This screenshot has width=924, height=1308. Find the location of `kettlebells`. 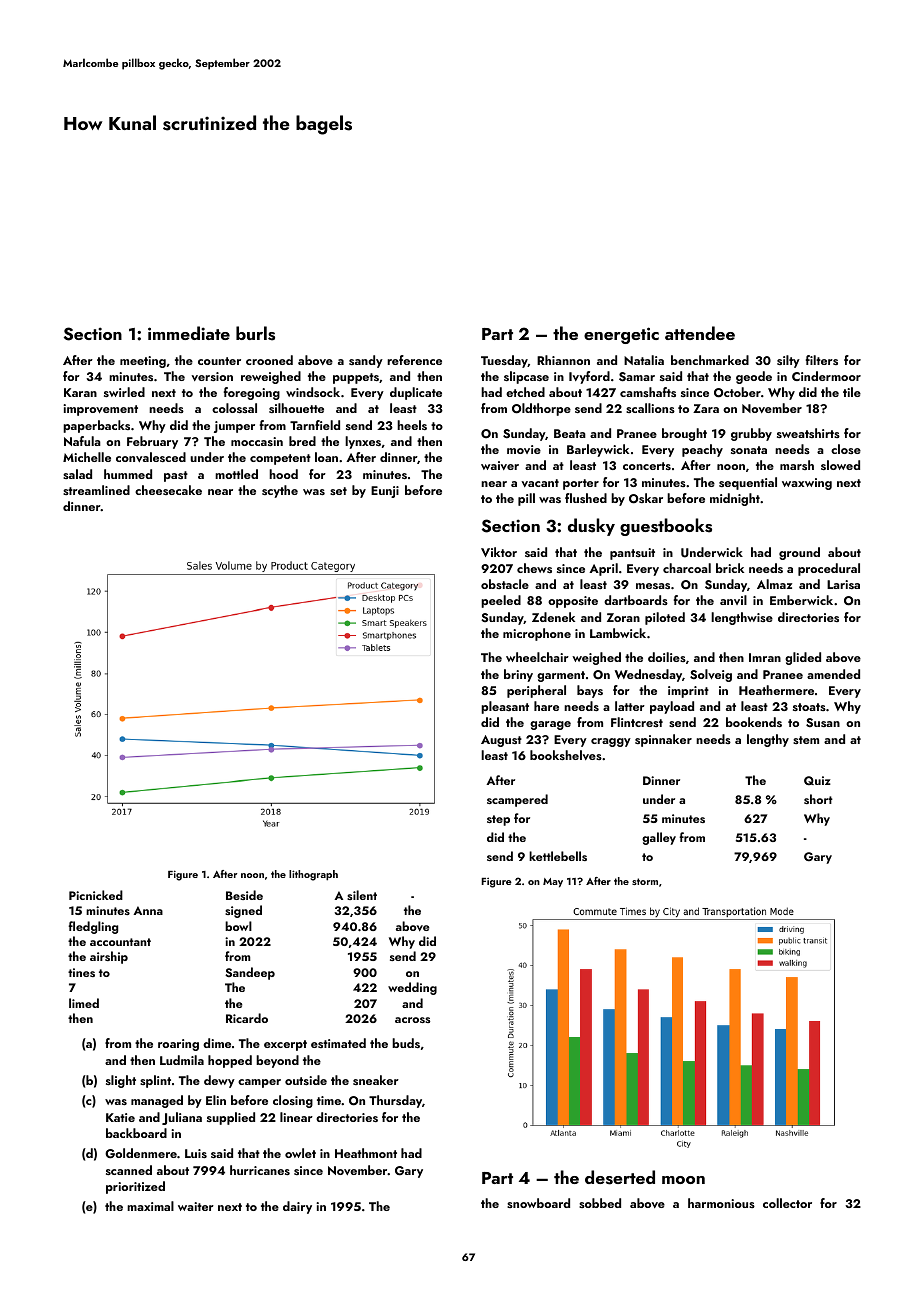

kettlebells is located at coordinates (558, 856).
